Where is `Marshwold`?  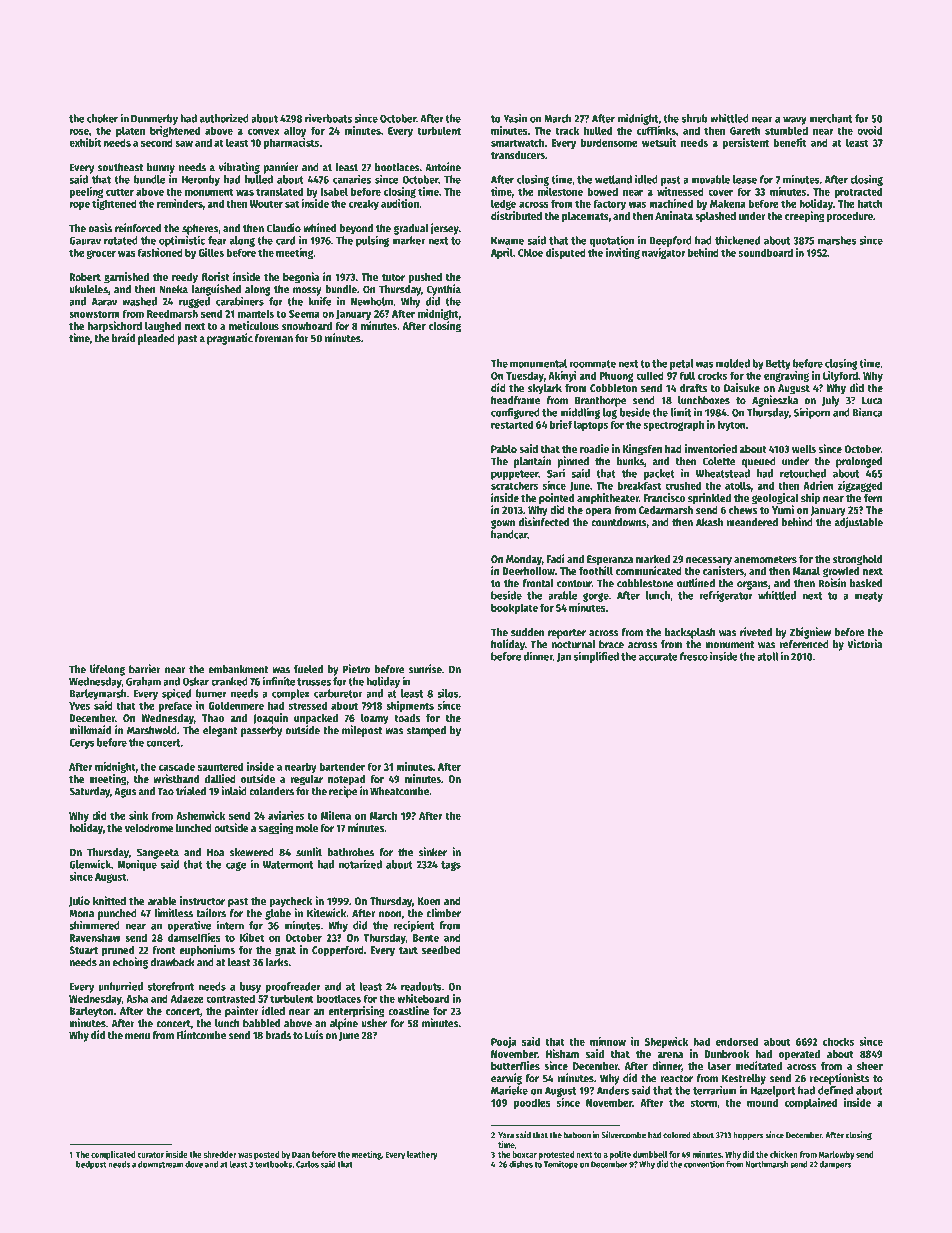 Marshwold is located at coordinates (152, 730).
